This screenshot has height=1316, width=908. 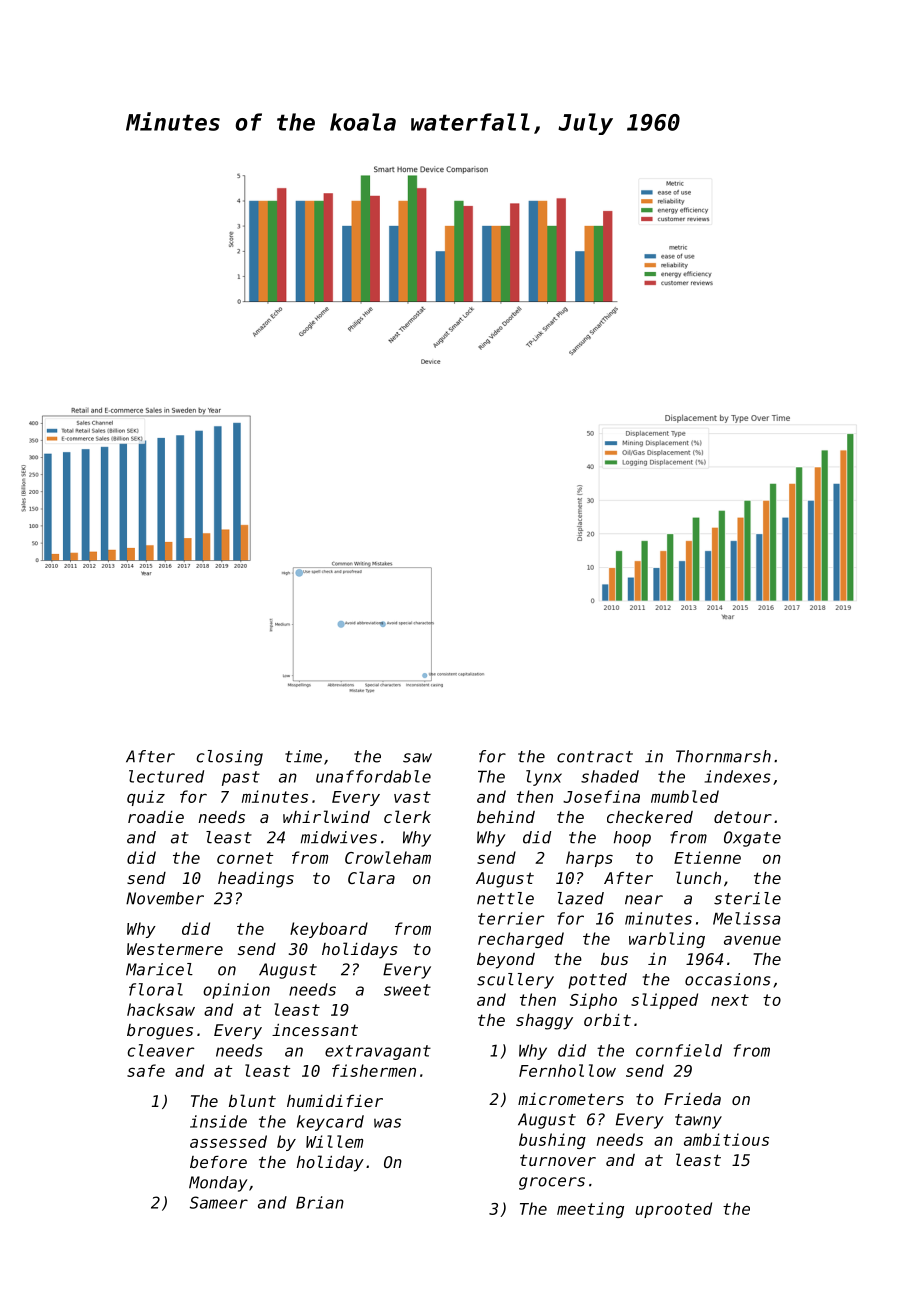 I want to click on Sameer, so click(x=219, y=1202).
